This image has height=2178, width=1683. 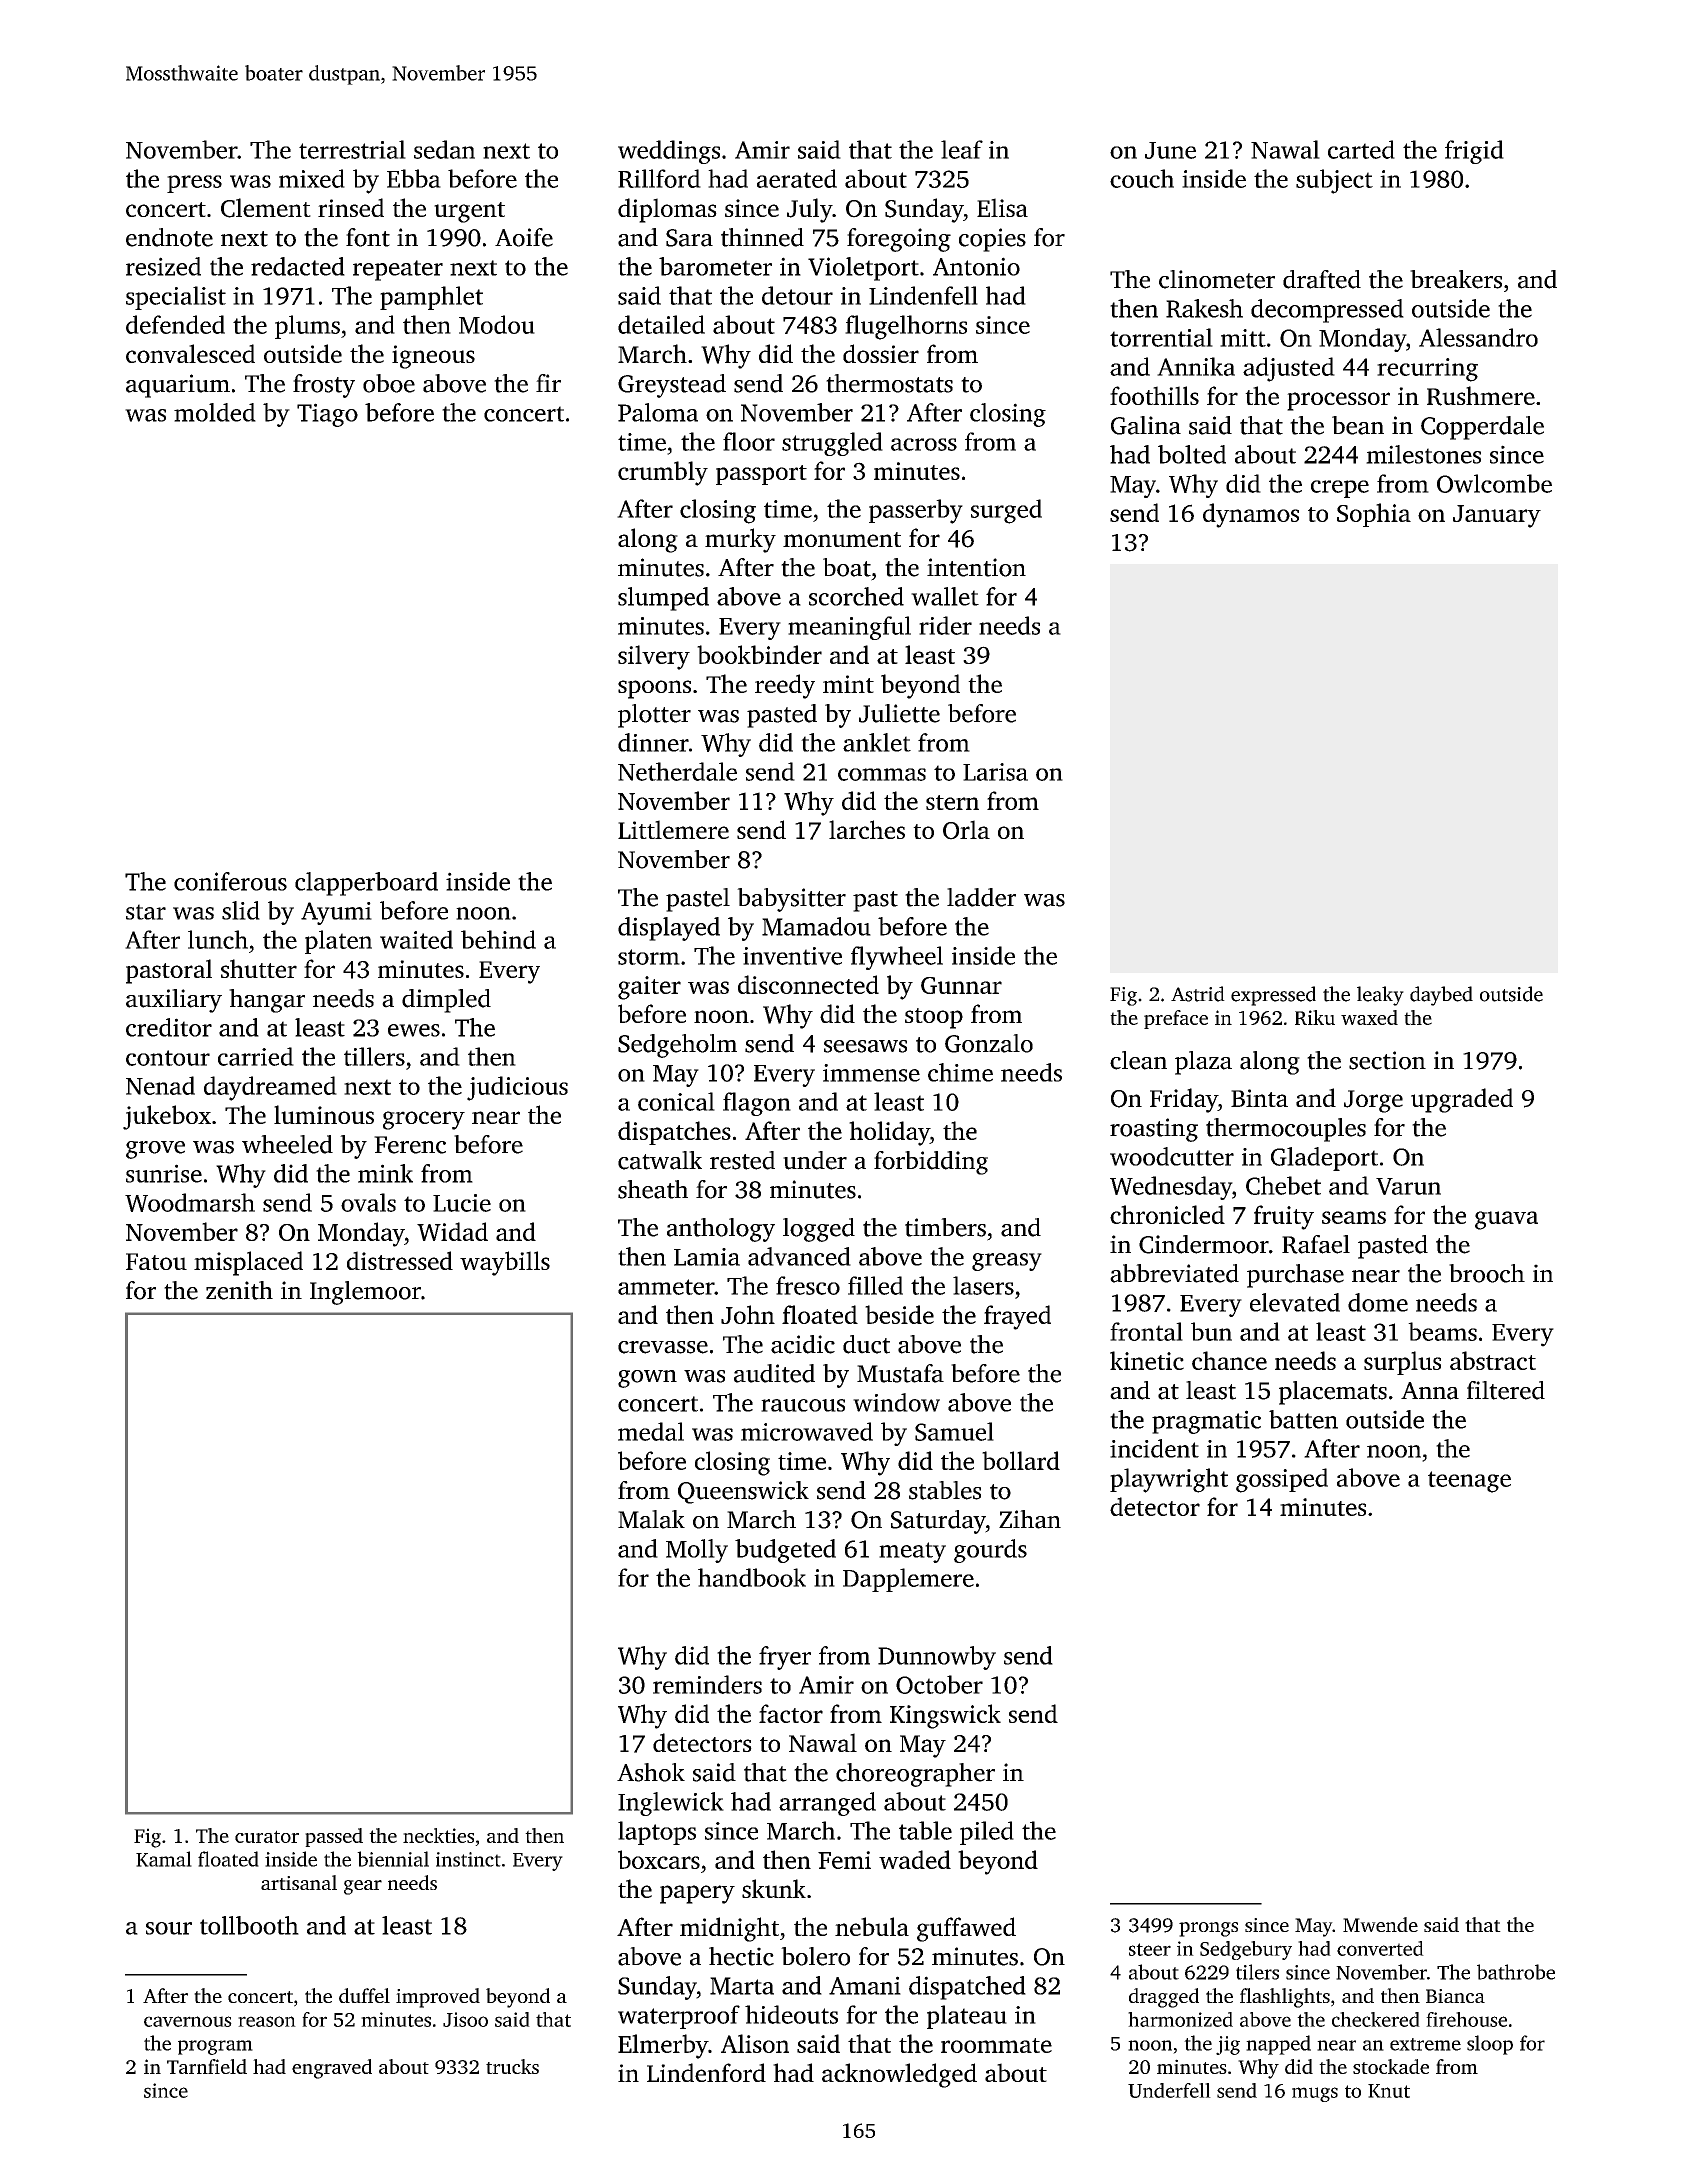 What do you see at coordinates (791, 900) in the image?
I see `babysitter` at bounding box center [791, 900].
